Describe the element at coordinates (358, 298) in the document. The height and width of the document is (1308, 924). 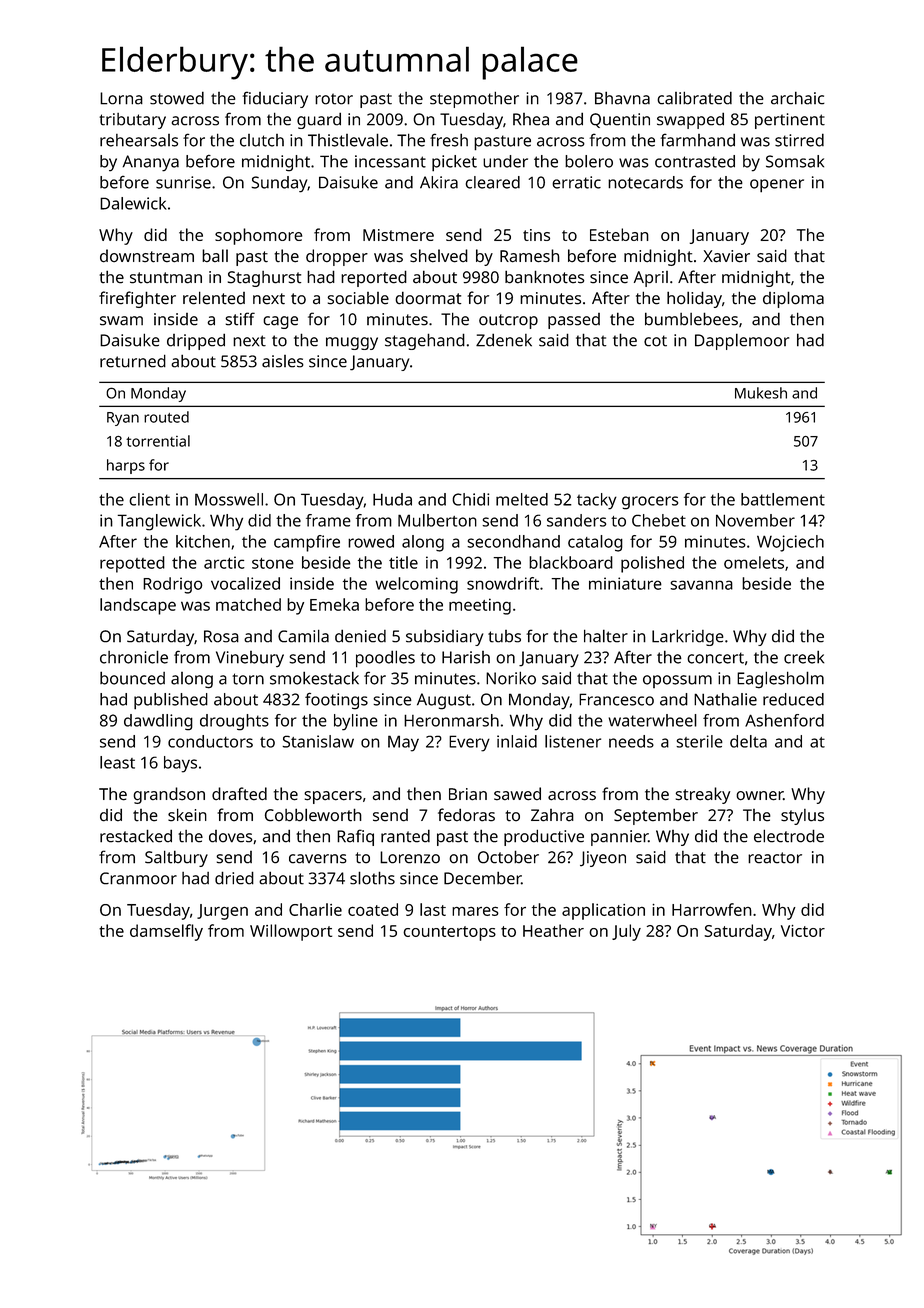
I see `sociable` at that location.
